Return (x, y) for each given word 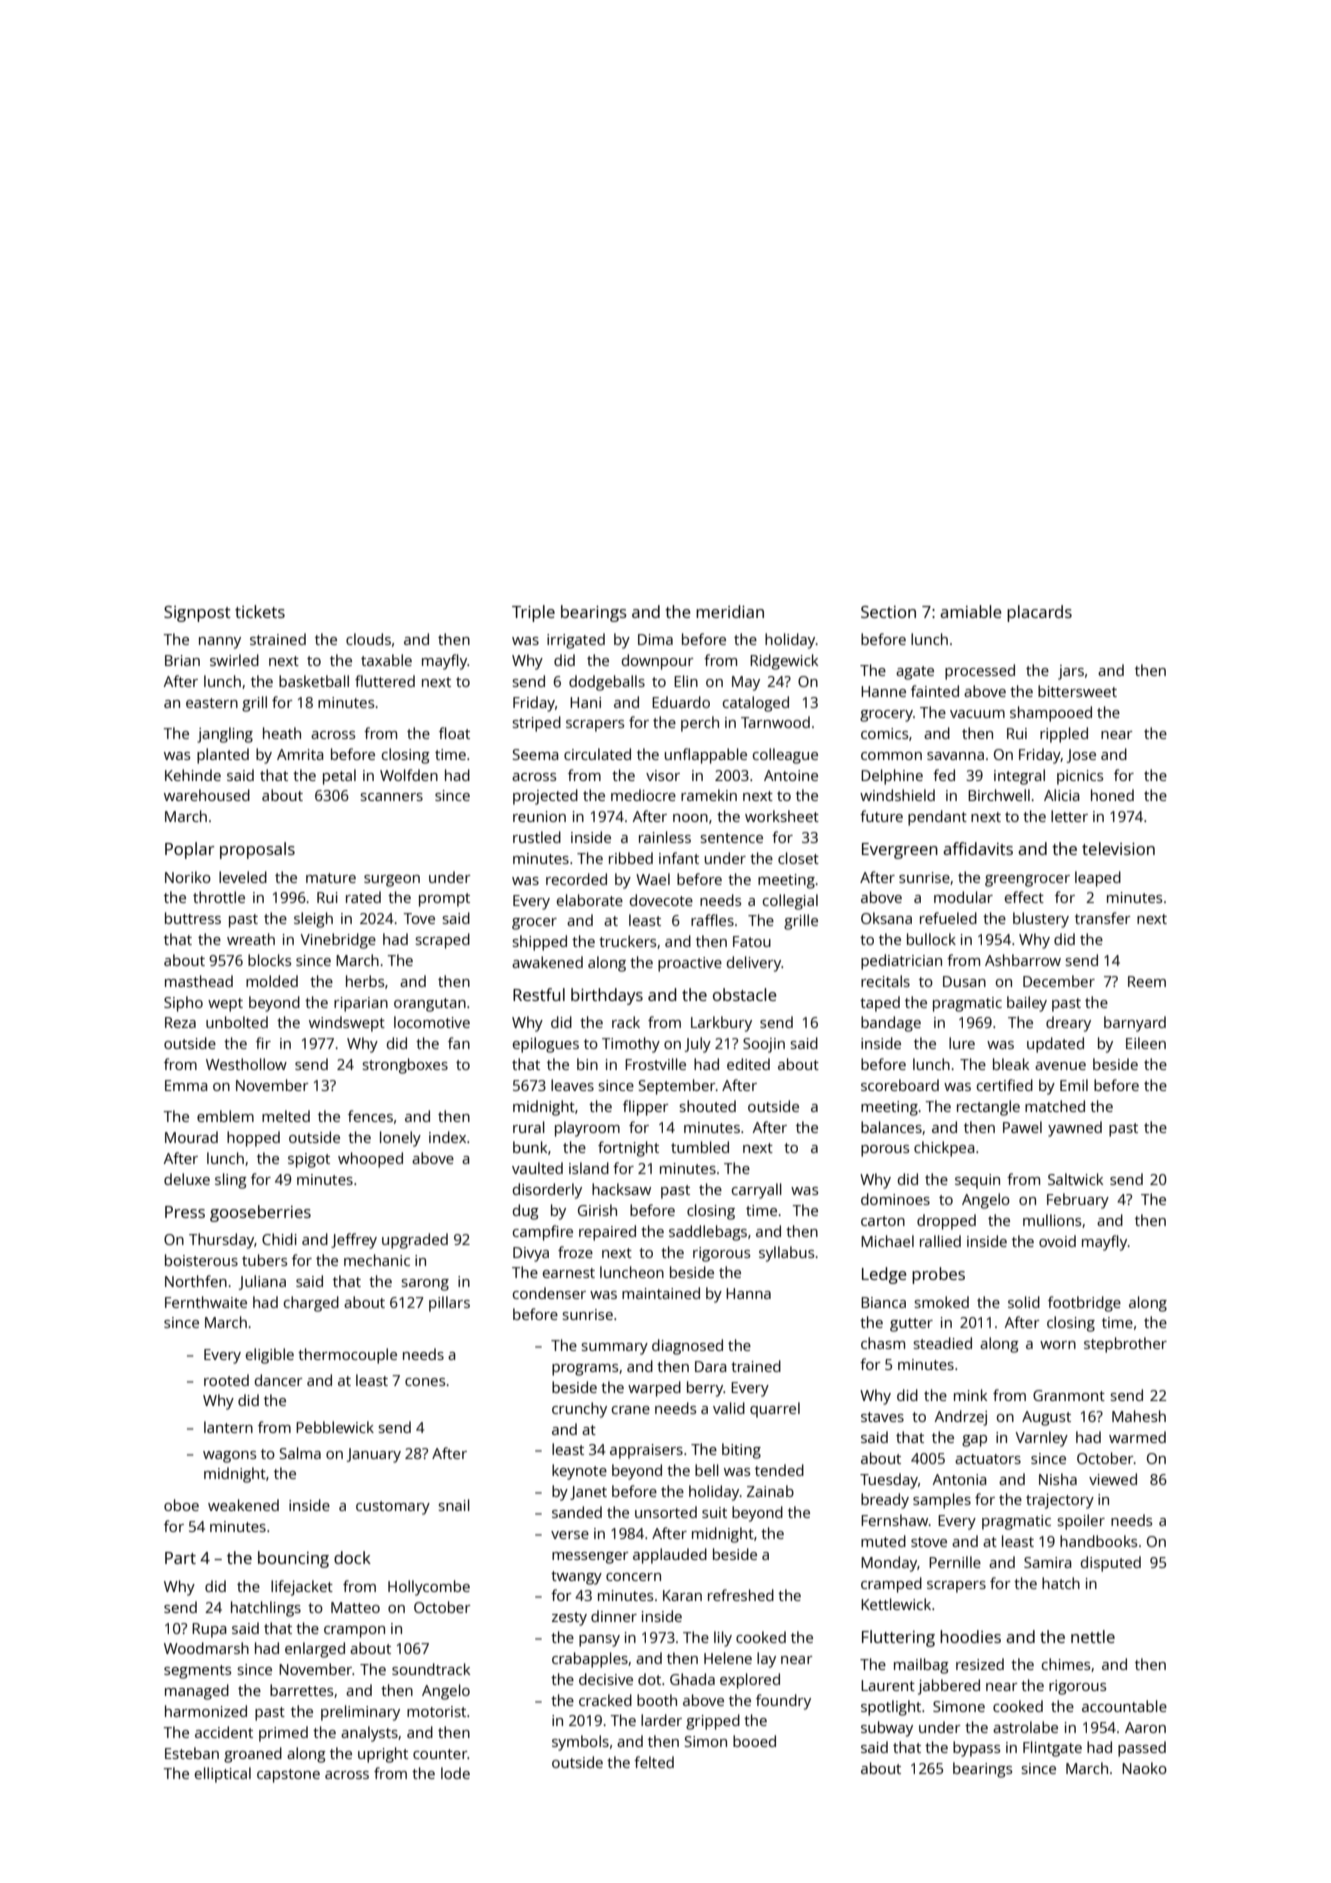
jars (1071, 672)
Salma (300, 1453)
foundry (783, 1702)
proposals (257, 850)
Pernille (955, 1562)
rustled (537, 837)
